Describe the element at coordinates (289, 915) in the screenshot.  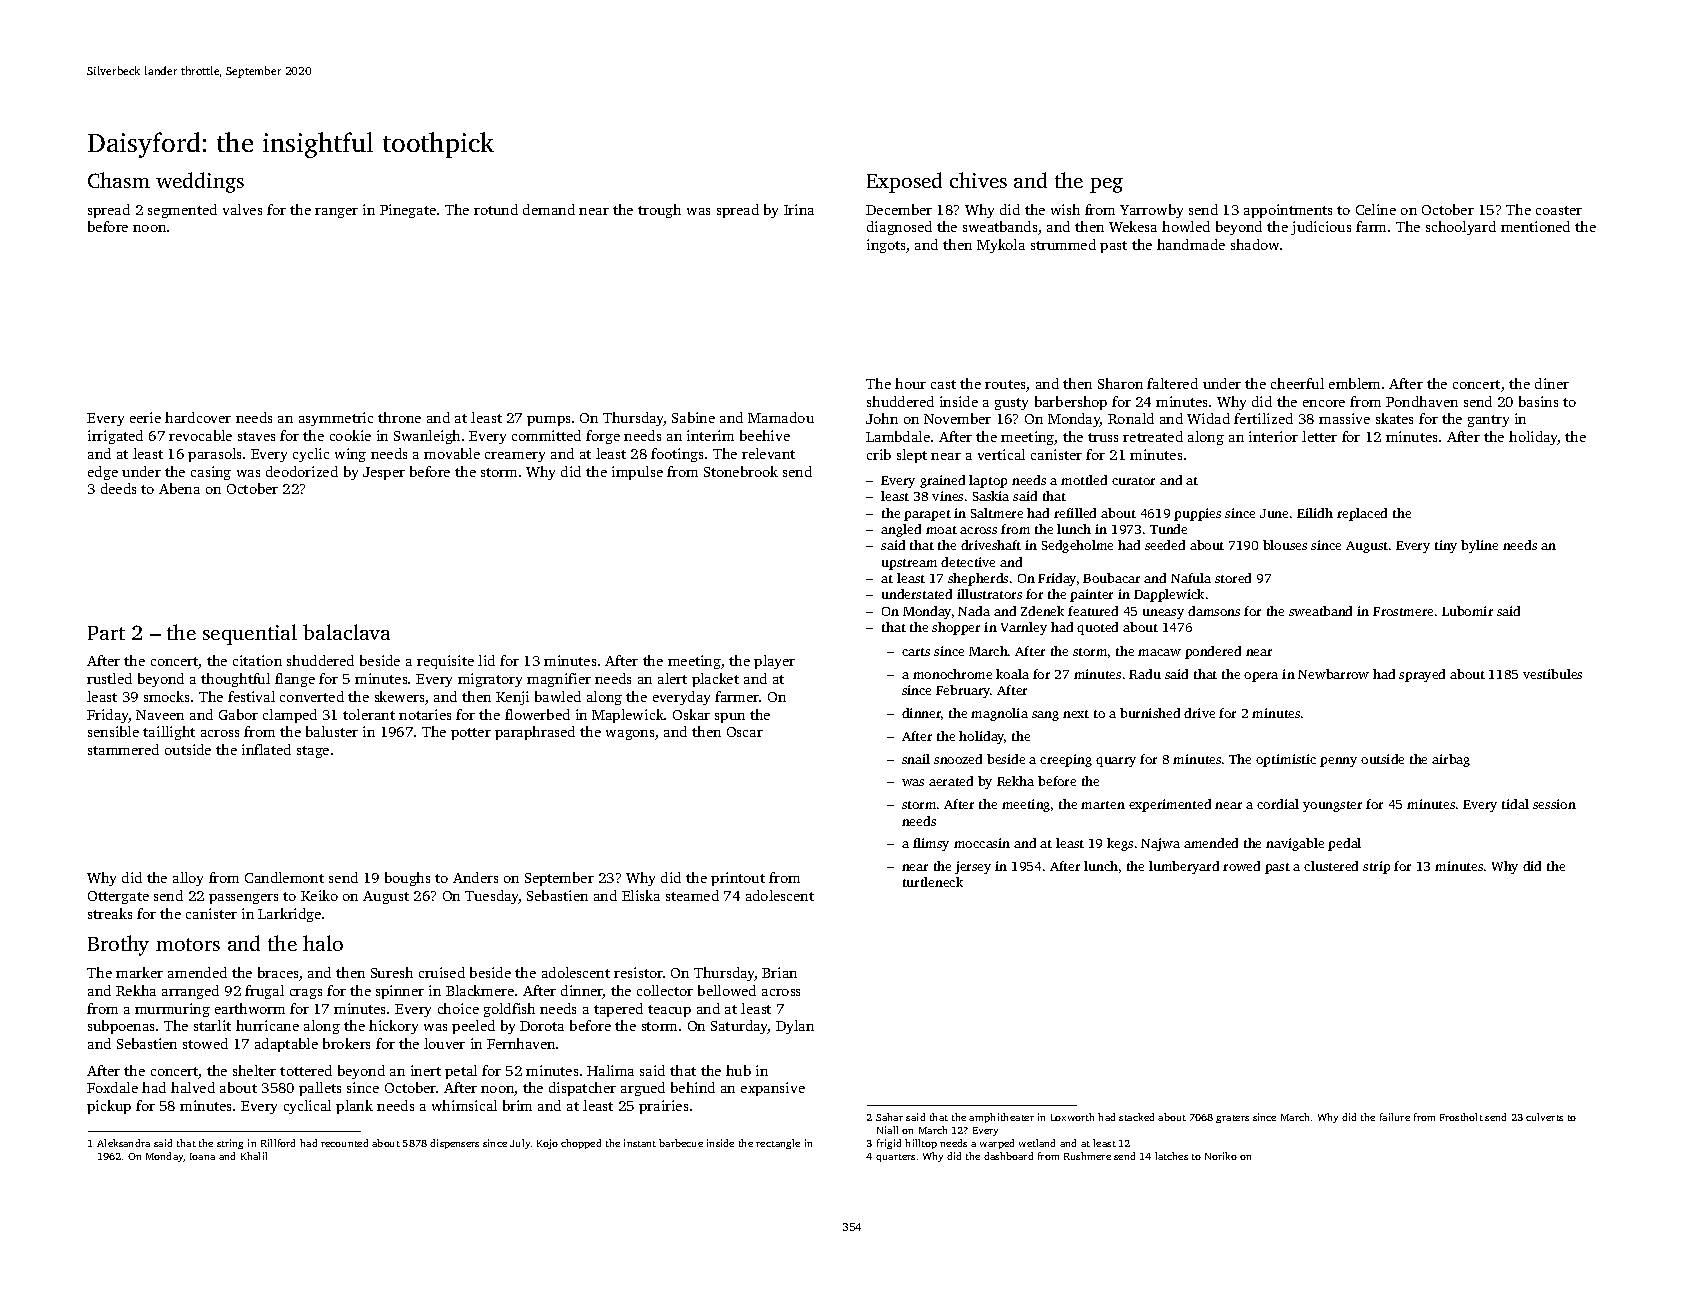
I see `Larkridge` at that location.
